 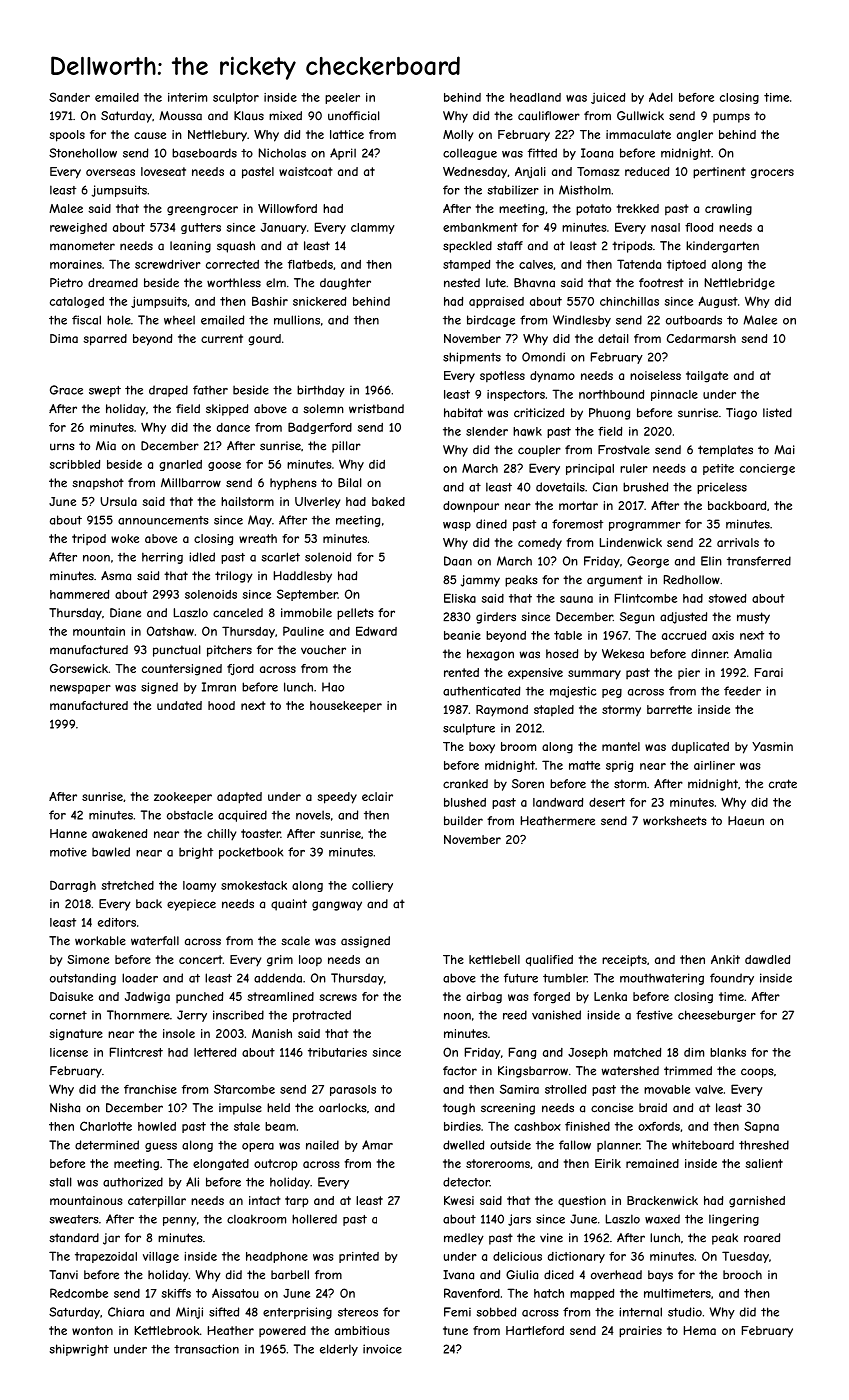 What do you see at coordinates (607, 802) in the screenshot?
I see `desert` at bounding box center [607, 802].
